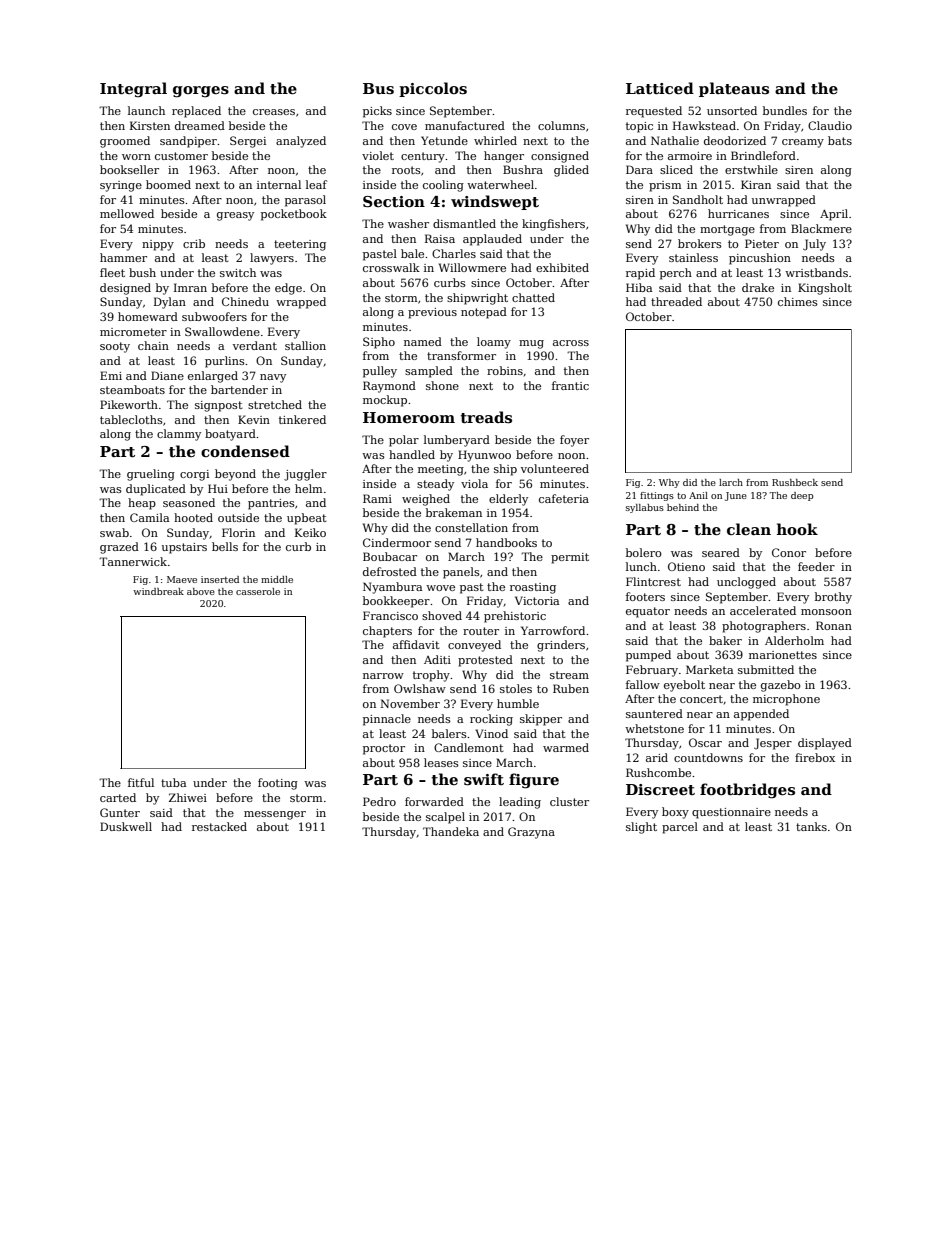  Describe the element at coordinates (798, 301) in the screenshot. I see `chimes` at that location.
